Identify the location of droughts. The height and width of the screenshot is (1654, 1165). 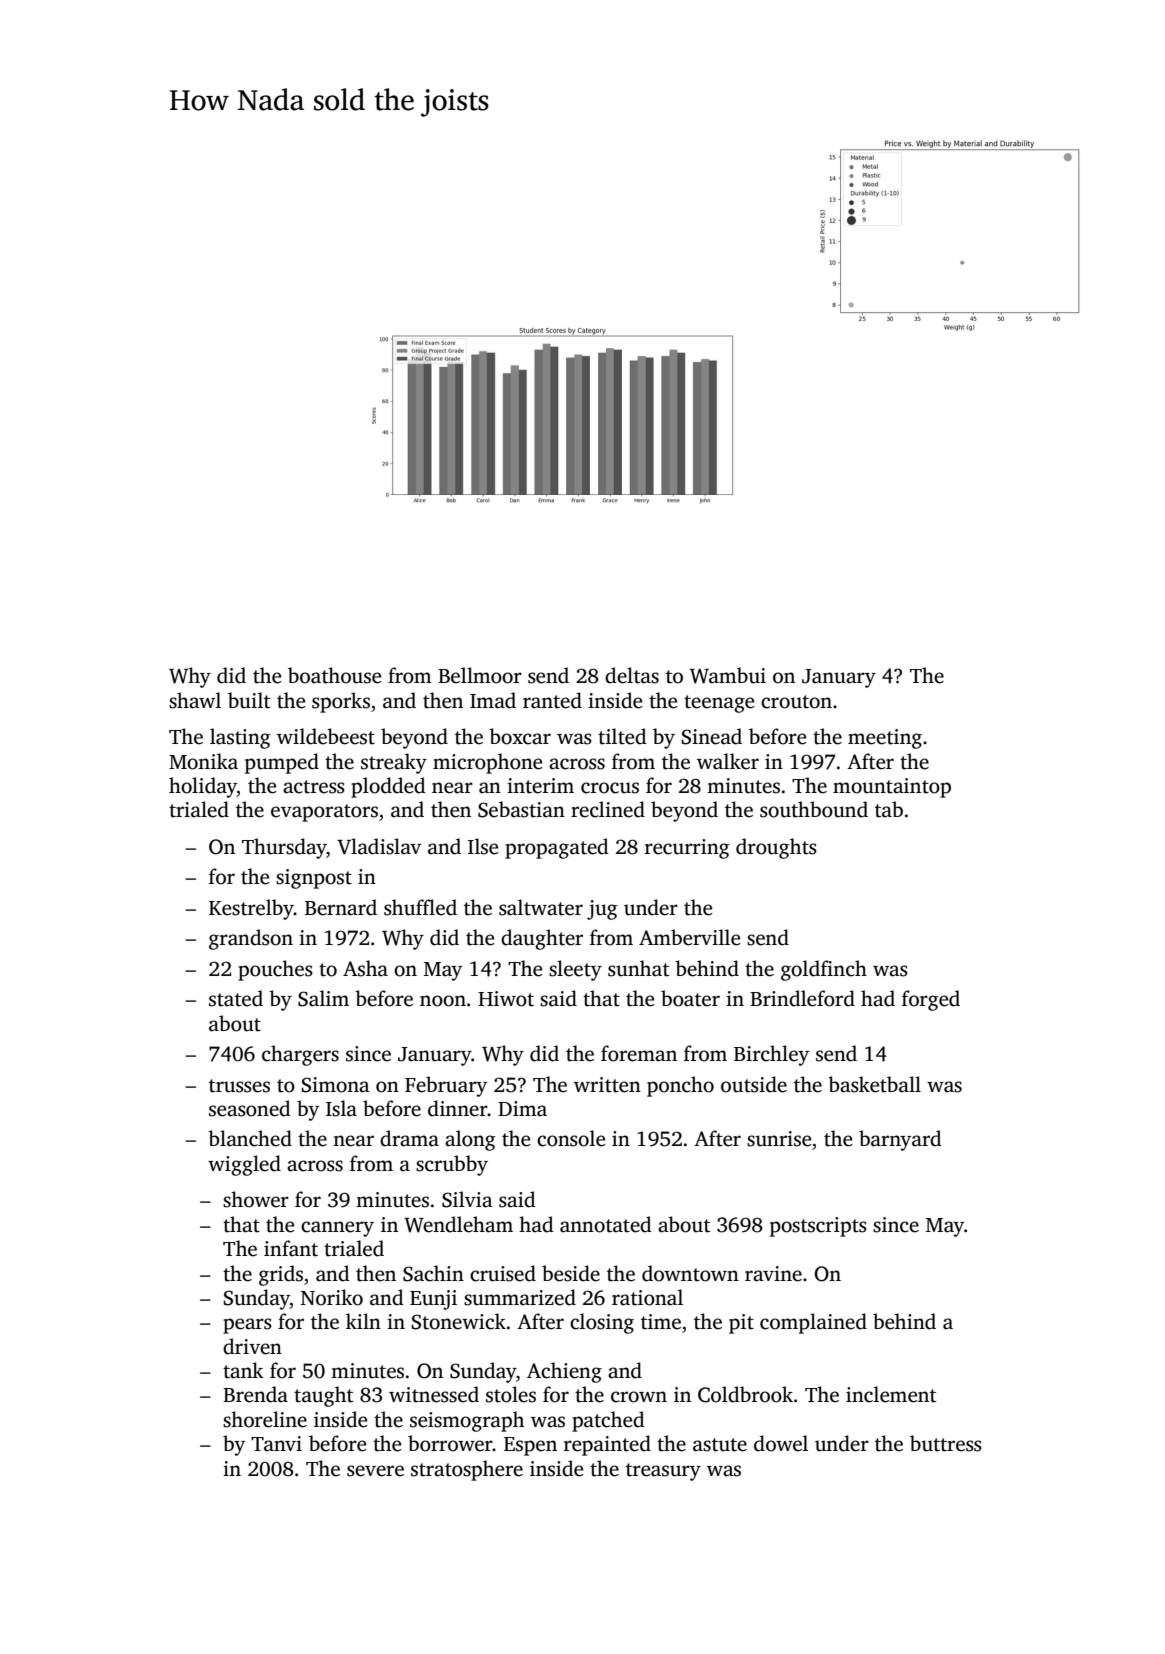
(776, 848).
